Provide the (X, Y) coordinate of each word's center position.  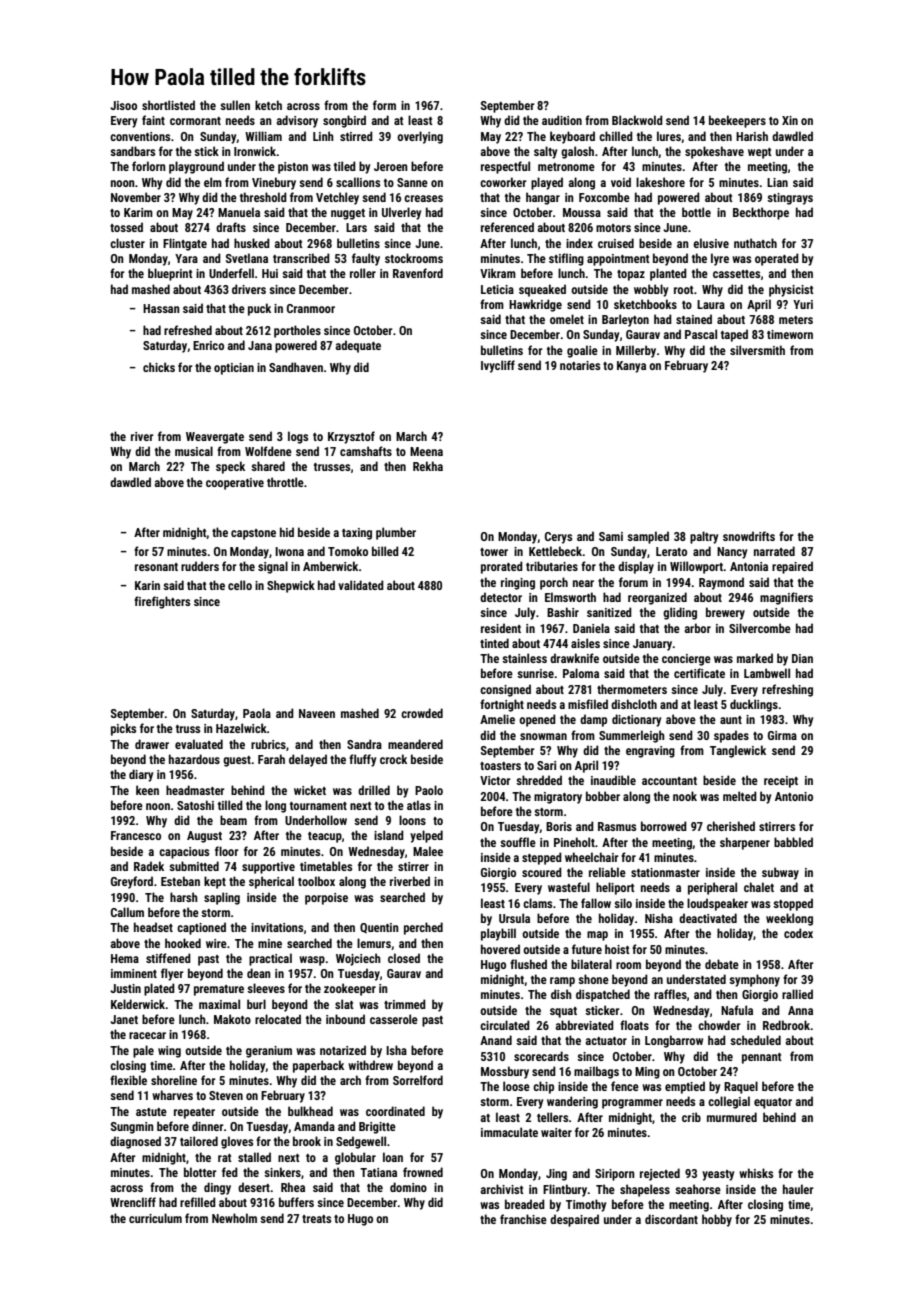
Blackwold (637, 120)
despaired (574, 1220)
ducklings (754, 705)
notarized (343, 1050)
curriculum (155, 1218)
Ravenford (418, 273)
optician (234, 369)
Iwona (289, 551)
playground (196, 167)
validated (361, 585)
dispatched (603, 995)
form (384, 105)
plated (159, 989)
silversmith (757, 350)
